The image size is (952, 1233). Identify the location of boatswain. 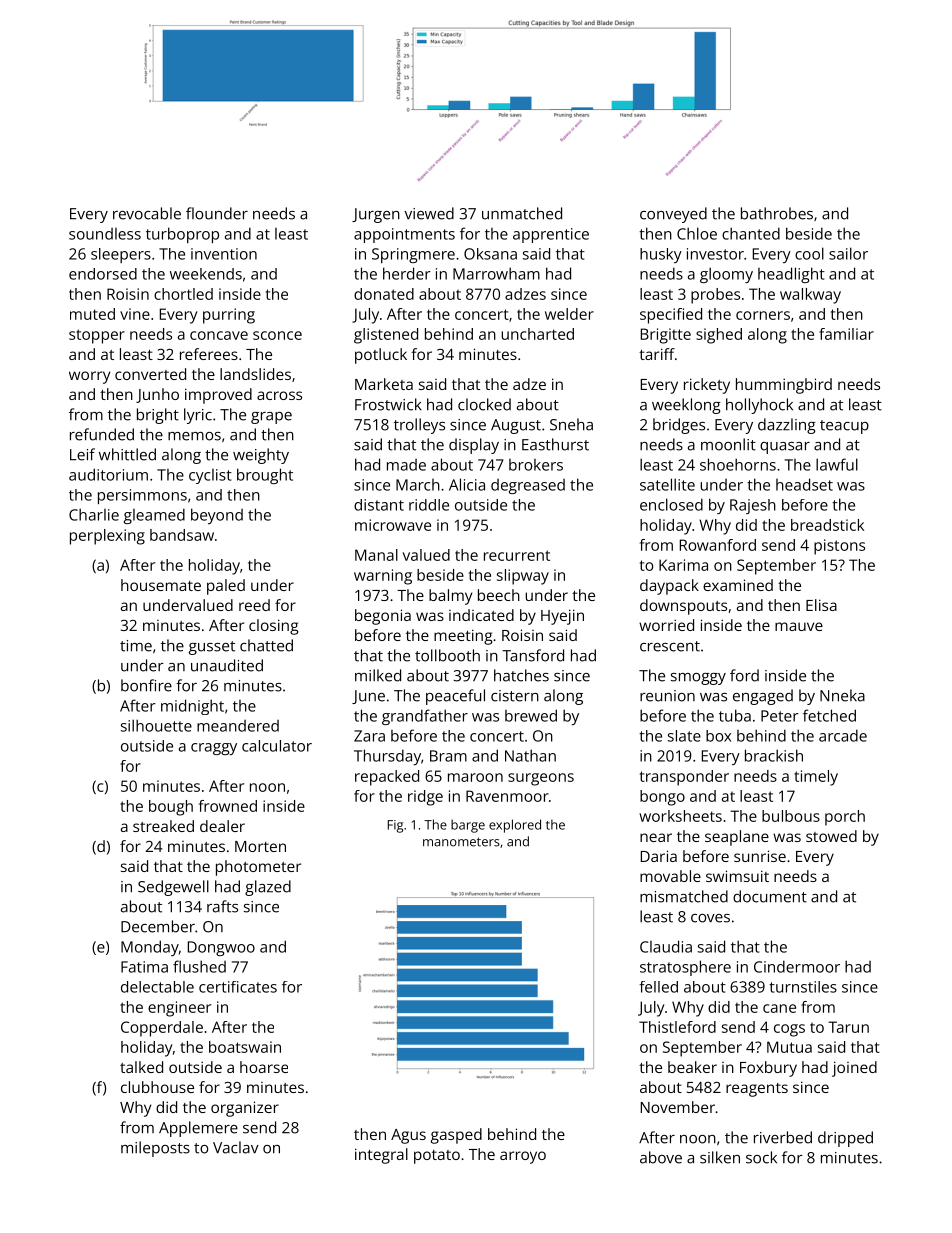
(245, 1047).
